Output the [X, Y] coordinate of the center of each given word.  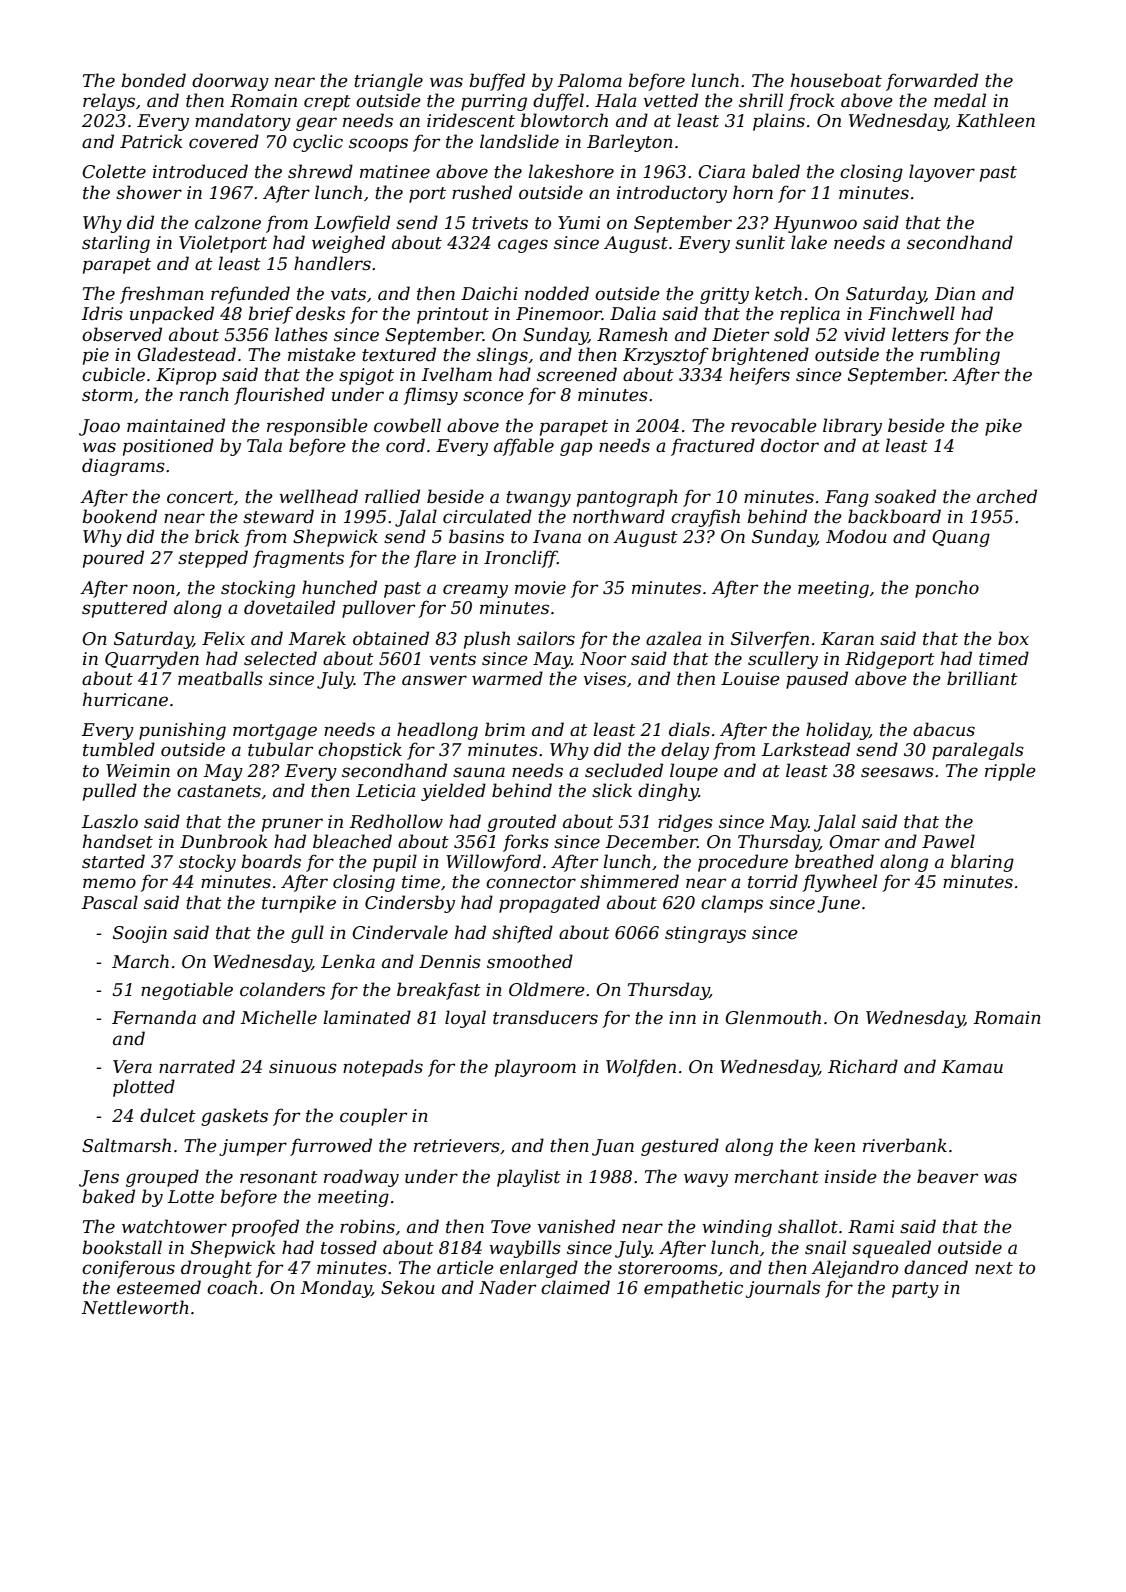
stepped [213, 559]
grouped [162, 1178]
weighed [348, 244]
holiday [837, 731]
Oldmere [547, 989]
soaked [905, 496]
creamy [475, 591]
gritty [724, 295]
